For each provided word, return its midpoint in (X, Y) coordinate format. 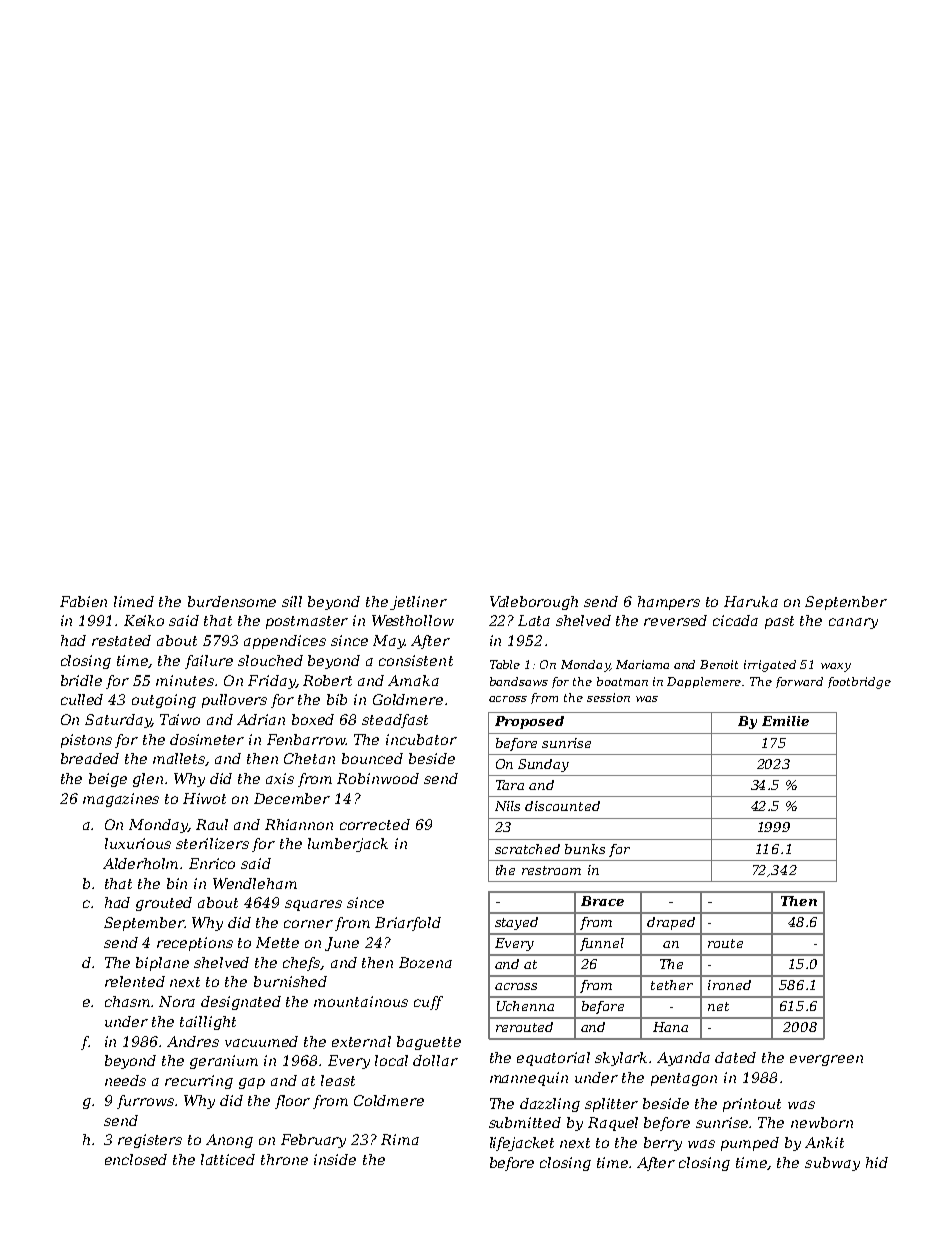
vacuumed (261, 1041)
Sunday (543, 765)
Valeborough (534, 603)
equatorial (553, 1059)
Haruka (751, 601)
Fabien (83, 601)
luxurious (138, 843)
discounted (562, 806)
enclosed (136, 1159)
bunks (585, 849)
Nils (507, 806)
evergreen (826, 1060)
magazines (121, 800)
